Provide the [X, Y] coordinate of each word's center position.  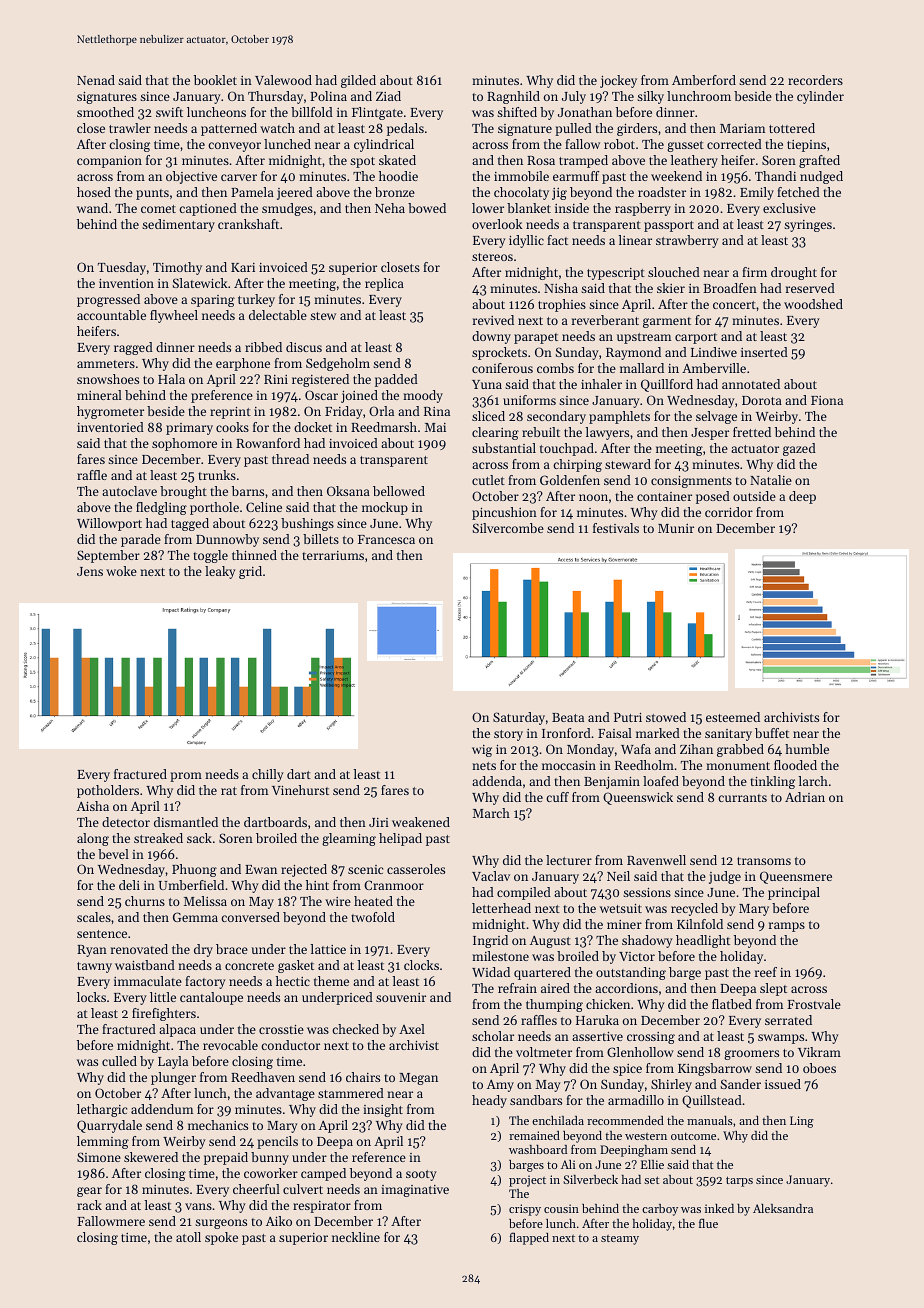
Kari [243, 267]
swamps [781, 1039]
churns [145, 901]
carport [696, 338]
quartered [542, 973]
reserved [810, 288]
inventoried [110, 427]
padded [396, 380]
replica [384, 284]
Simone [99, 1157]
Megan [418, 1079]
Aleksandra [783, 1208]
